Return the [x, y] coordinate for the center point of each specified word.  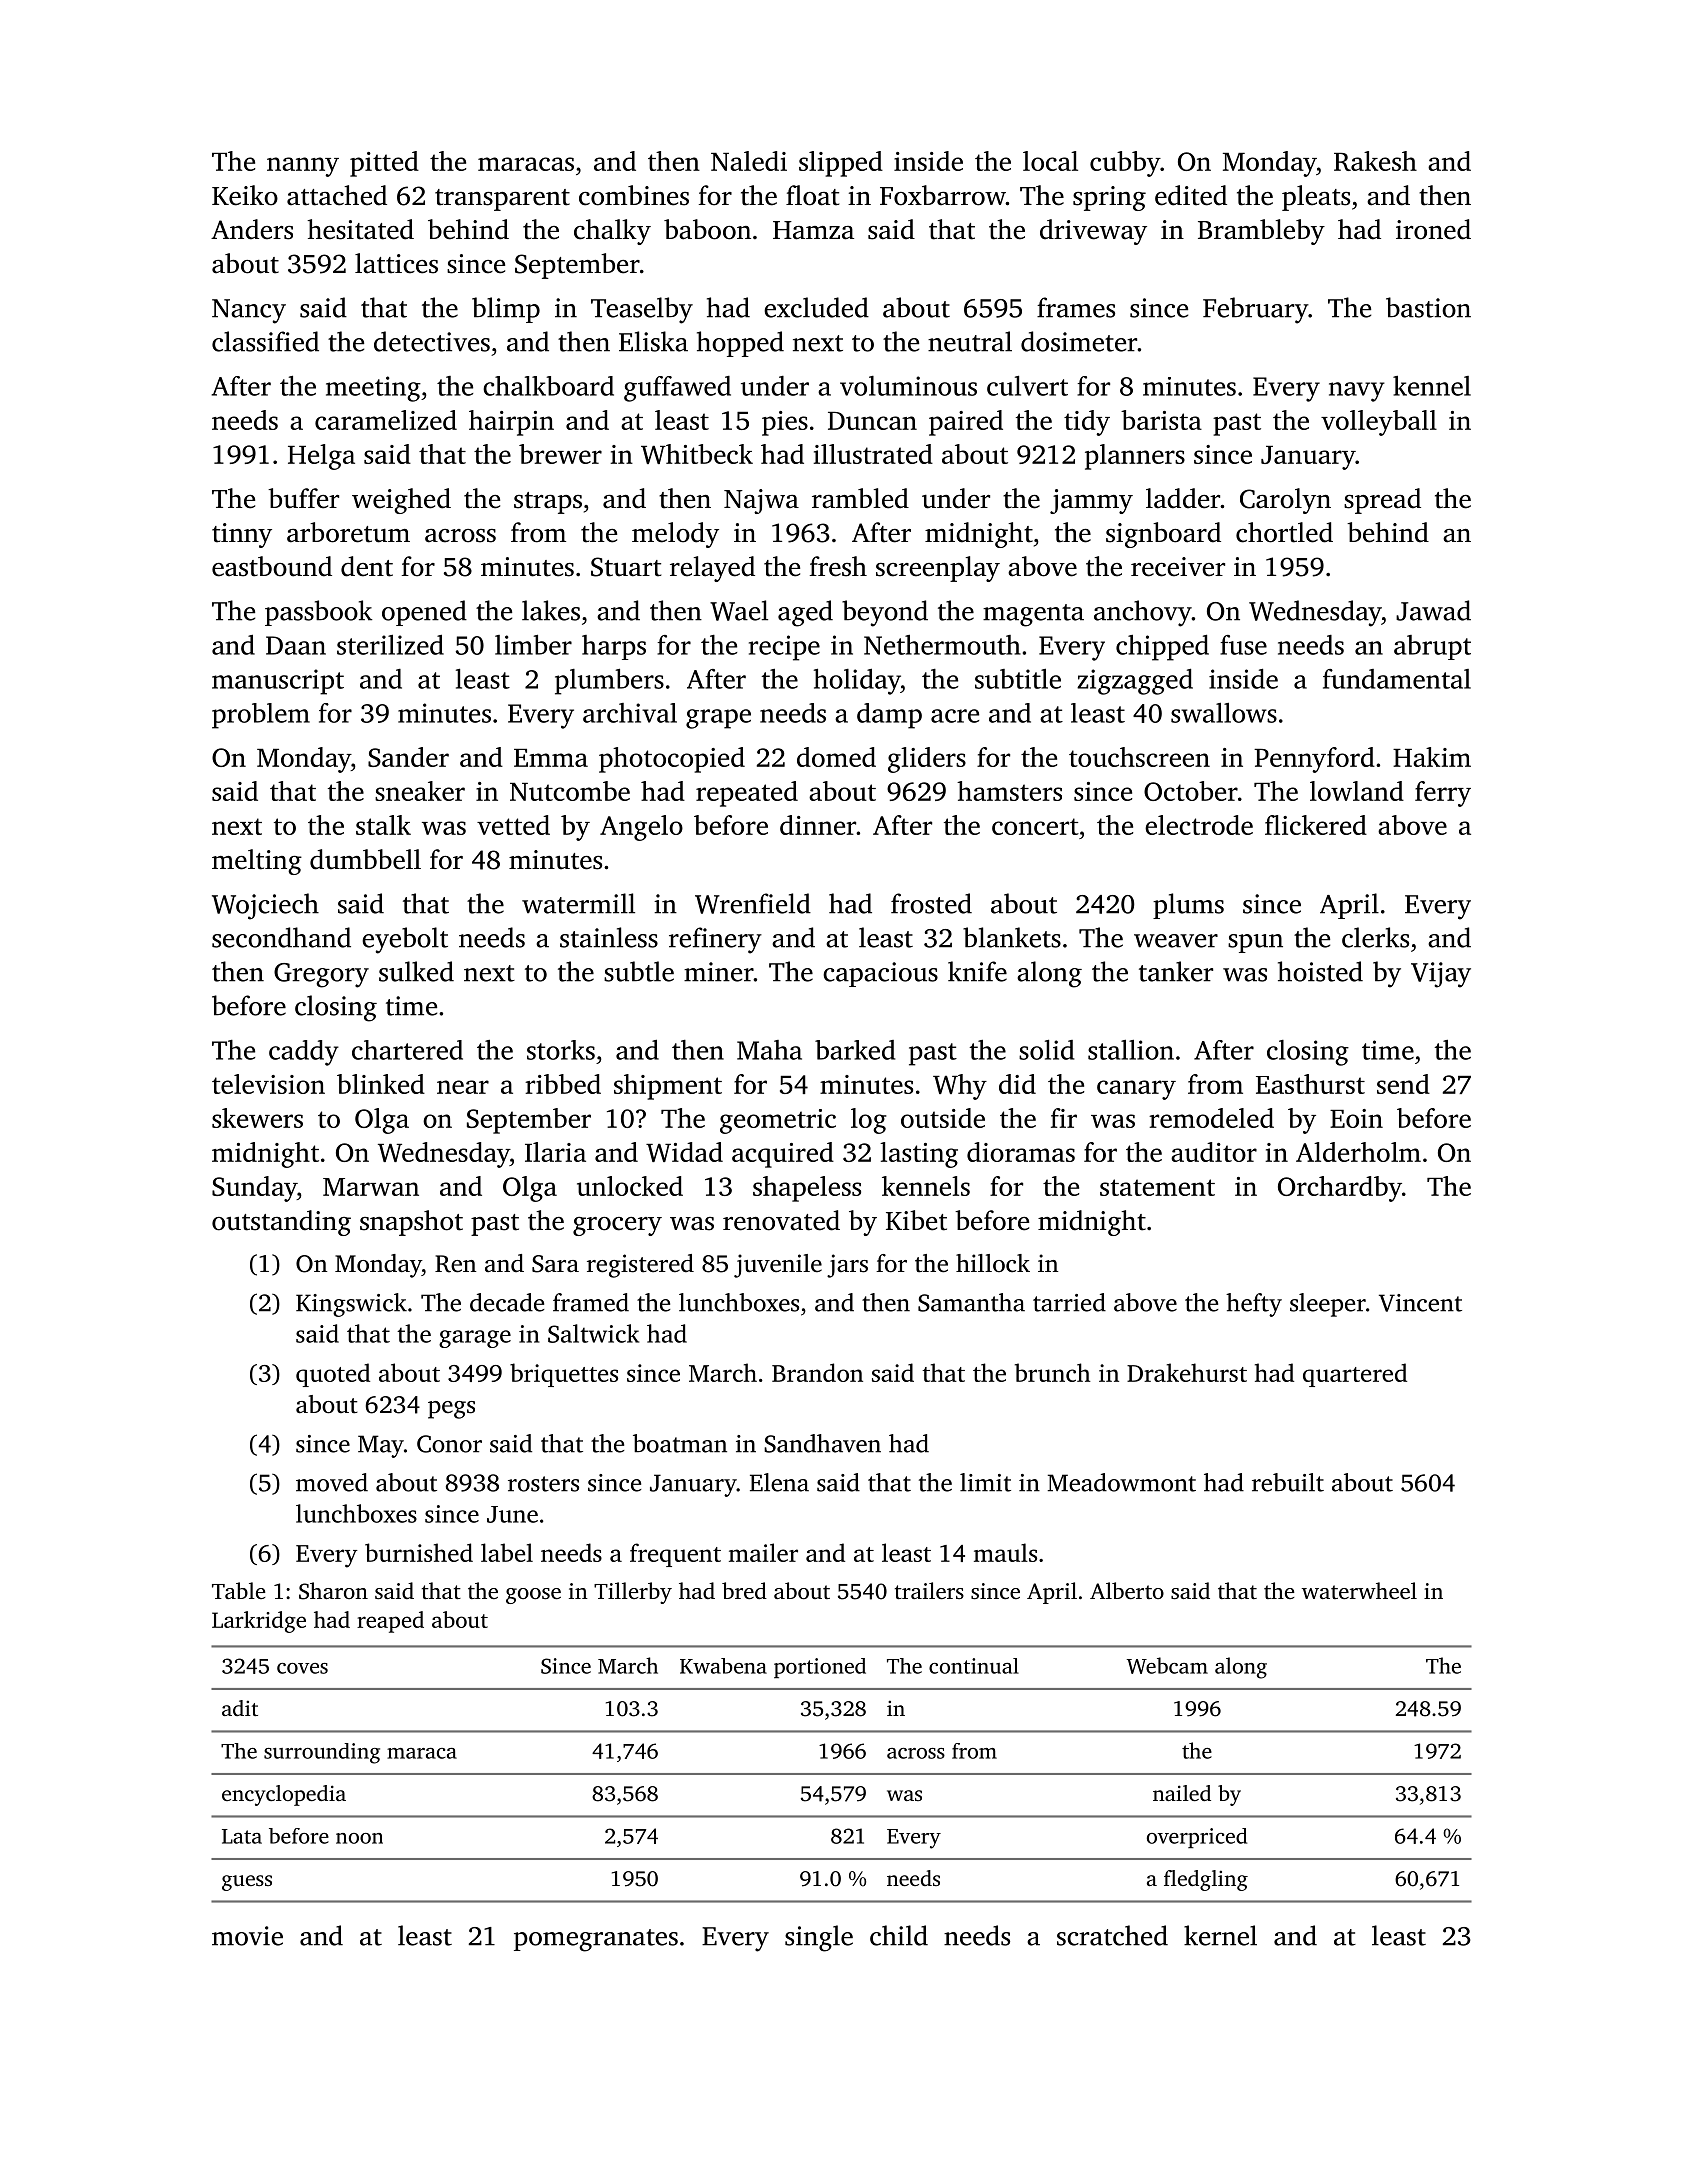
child [899, 1935]
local [1050, 161]
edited [1191, 195]
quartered [1355, 1375]
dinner [818, 825]
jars [847, 1266]
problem [261, 716]
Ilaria [555, 1152]
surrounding [322, 1753]
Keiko [245, 195]
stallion [1131, 1050]
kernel [1220, 1935]
